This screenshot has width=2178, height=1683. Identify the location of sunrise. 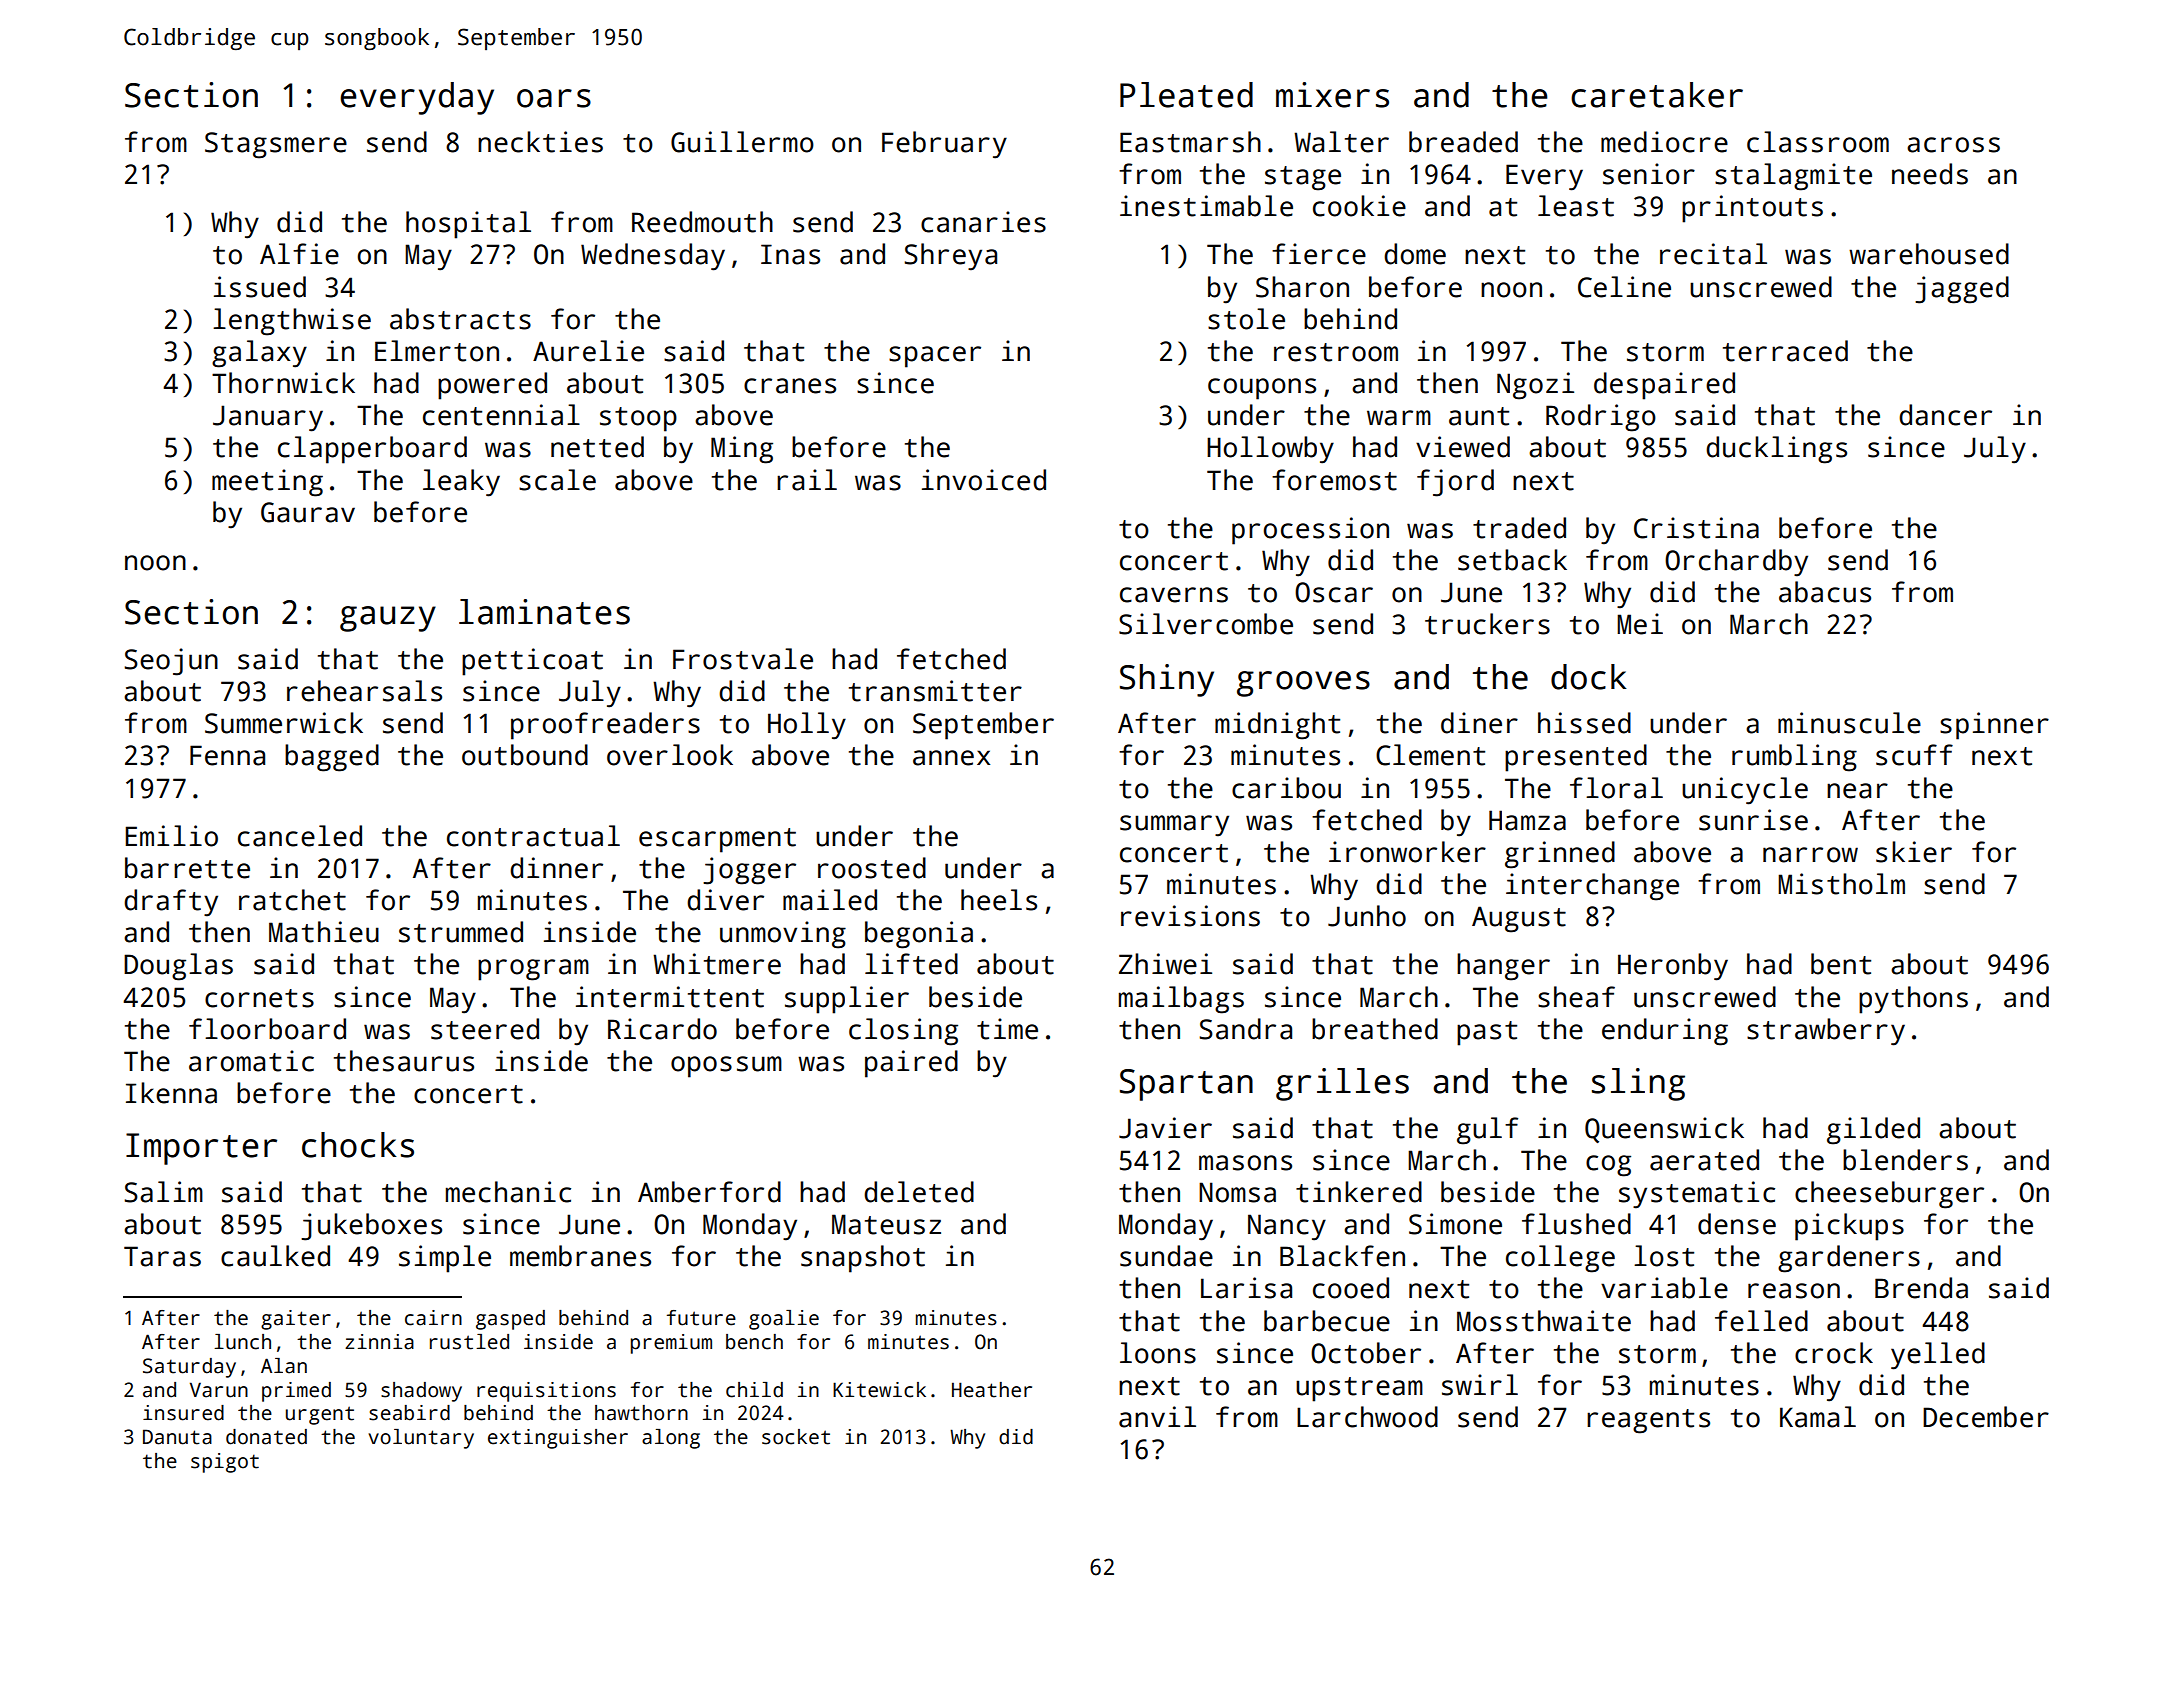
(1753, 820).
